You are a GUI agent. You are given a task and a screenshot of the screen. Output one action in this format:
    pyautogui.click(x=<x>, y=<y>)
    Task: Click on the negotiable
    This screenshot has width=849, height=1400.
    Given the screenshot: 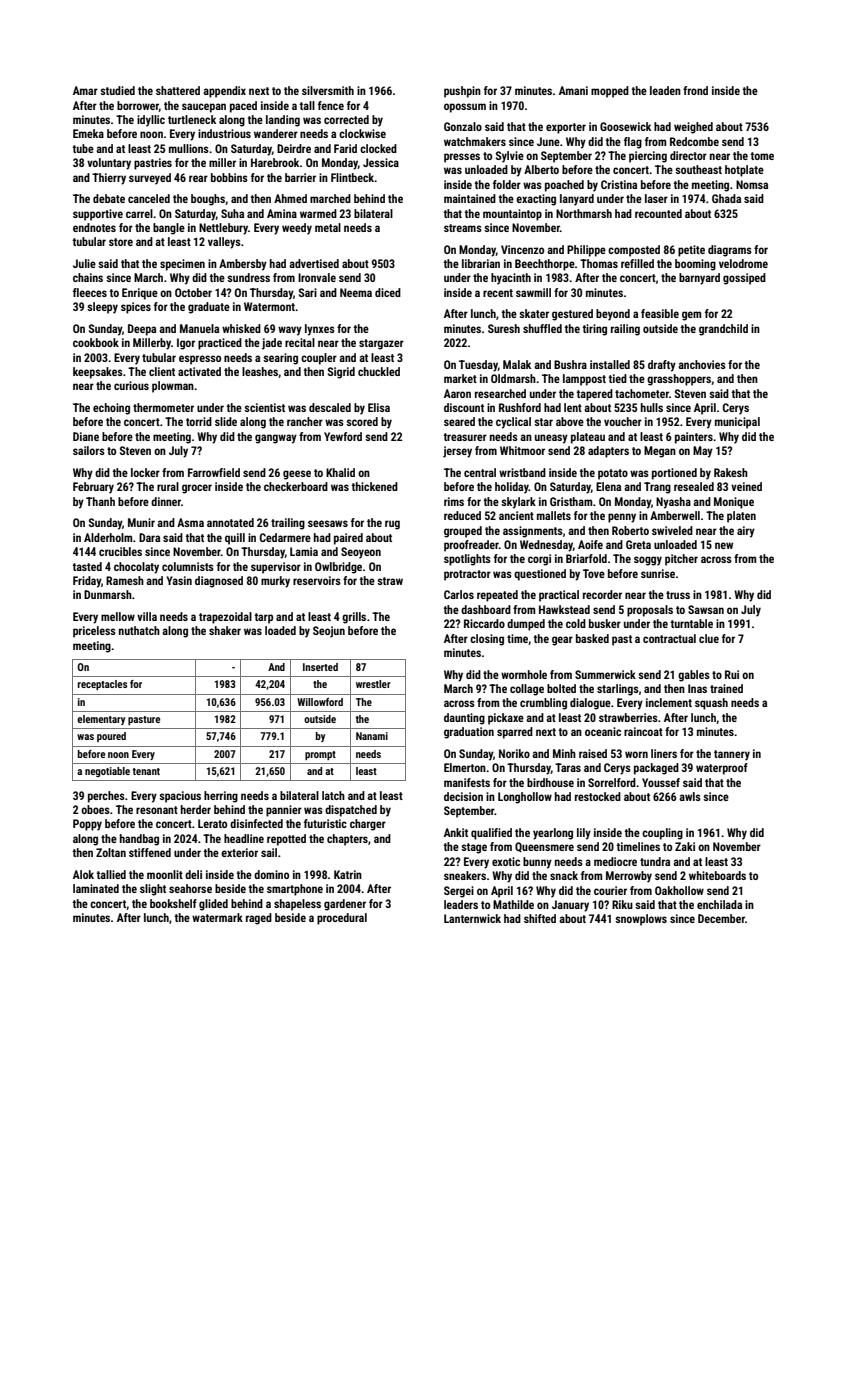 What is the action you would take?
    pyautogui.click(x=107, y=772)
